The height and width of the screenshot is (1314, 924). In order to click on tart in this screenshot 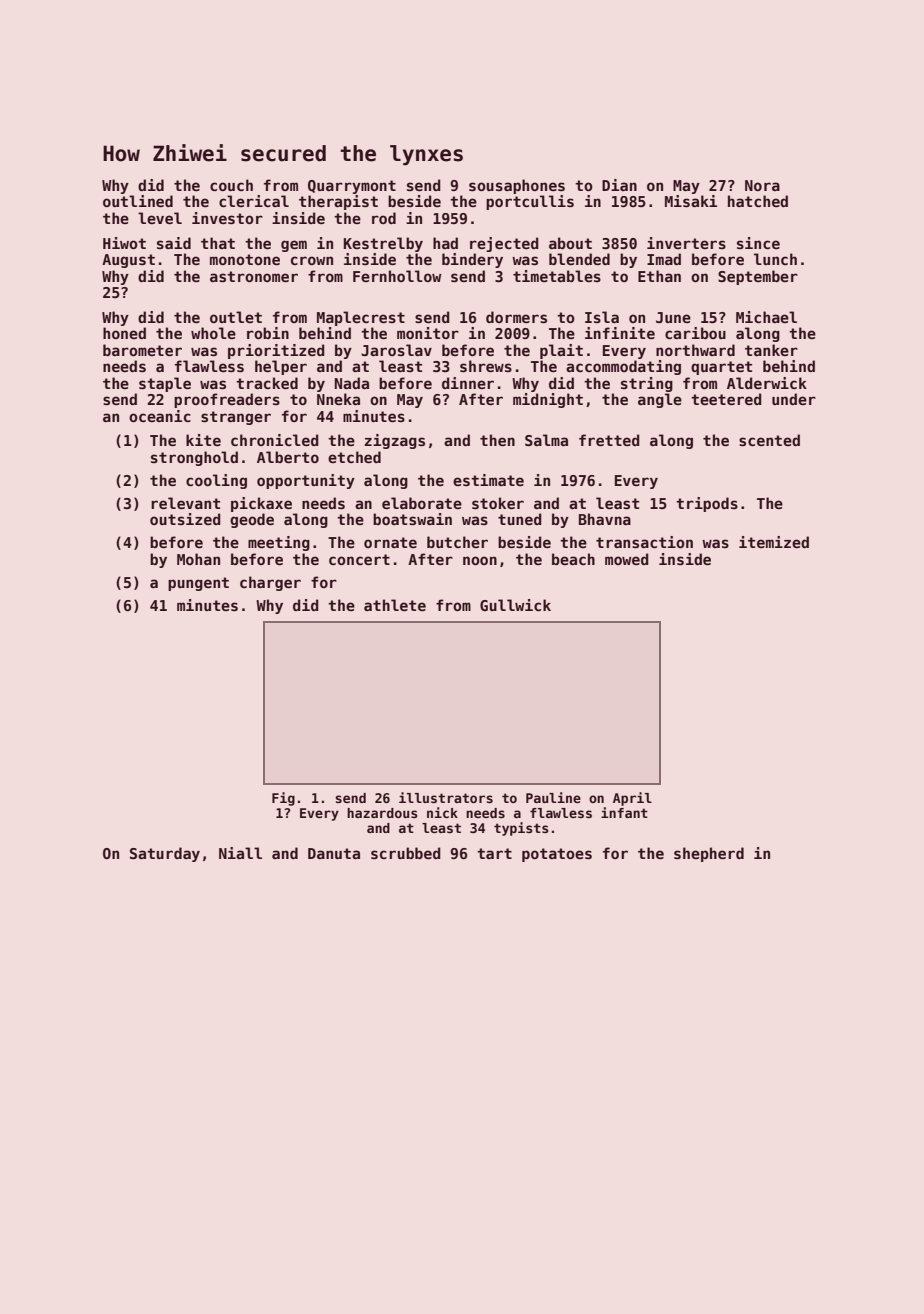, I will do `click(494, 853)`.
